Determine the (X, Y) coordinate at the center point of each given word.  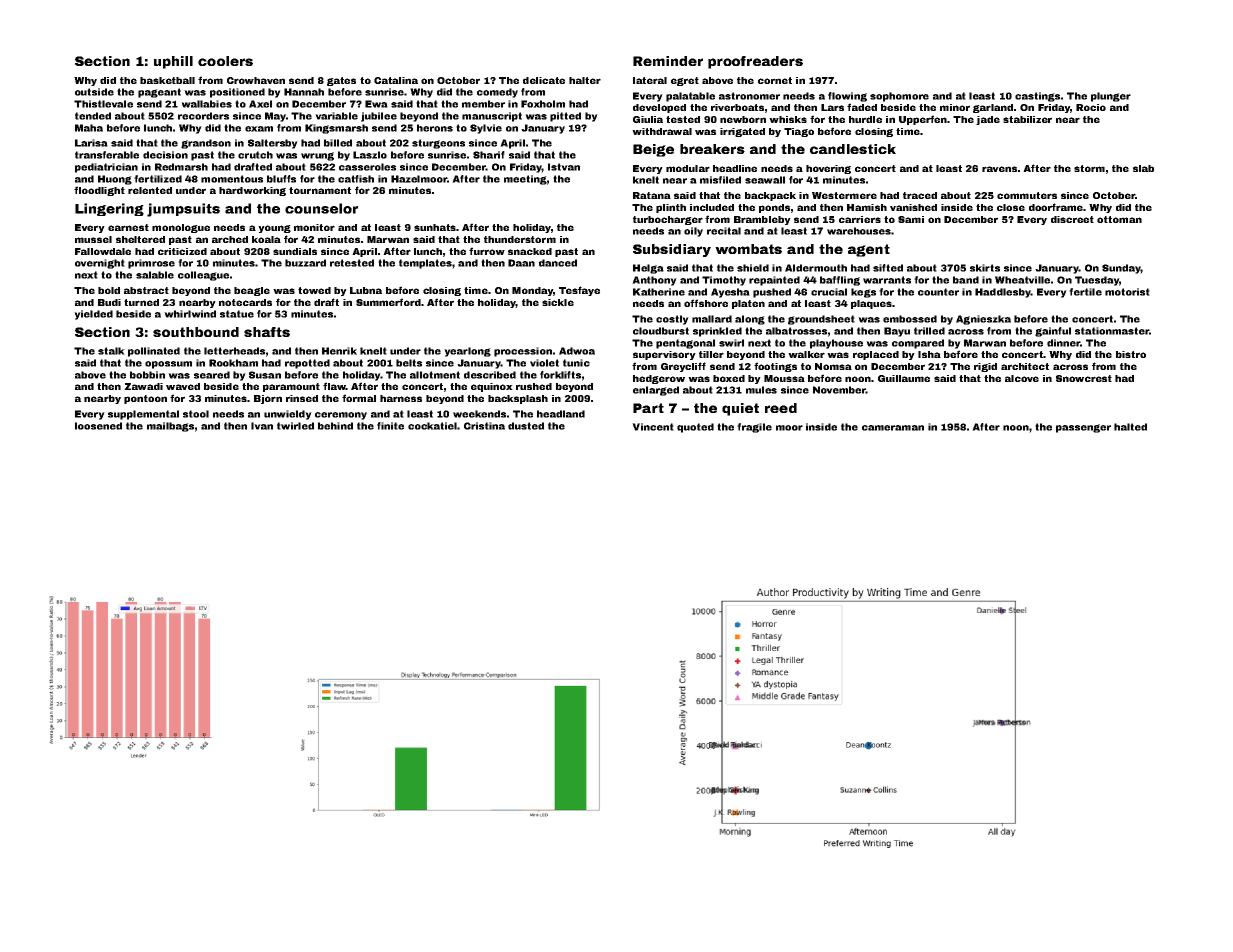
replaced (876, 355)
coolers (225, 61)
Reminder (668, 61)
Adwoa (577, 351)
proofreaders (755, 62)
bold (109, 290)
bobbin (147, 375)
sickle (558, 302)
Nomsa (833, 366)
